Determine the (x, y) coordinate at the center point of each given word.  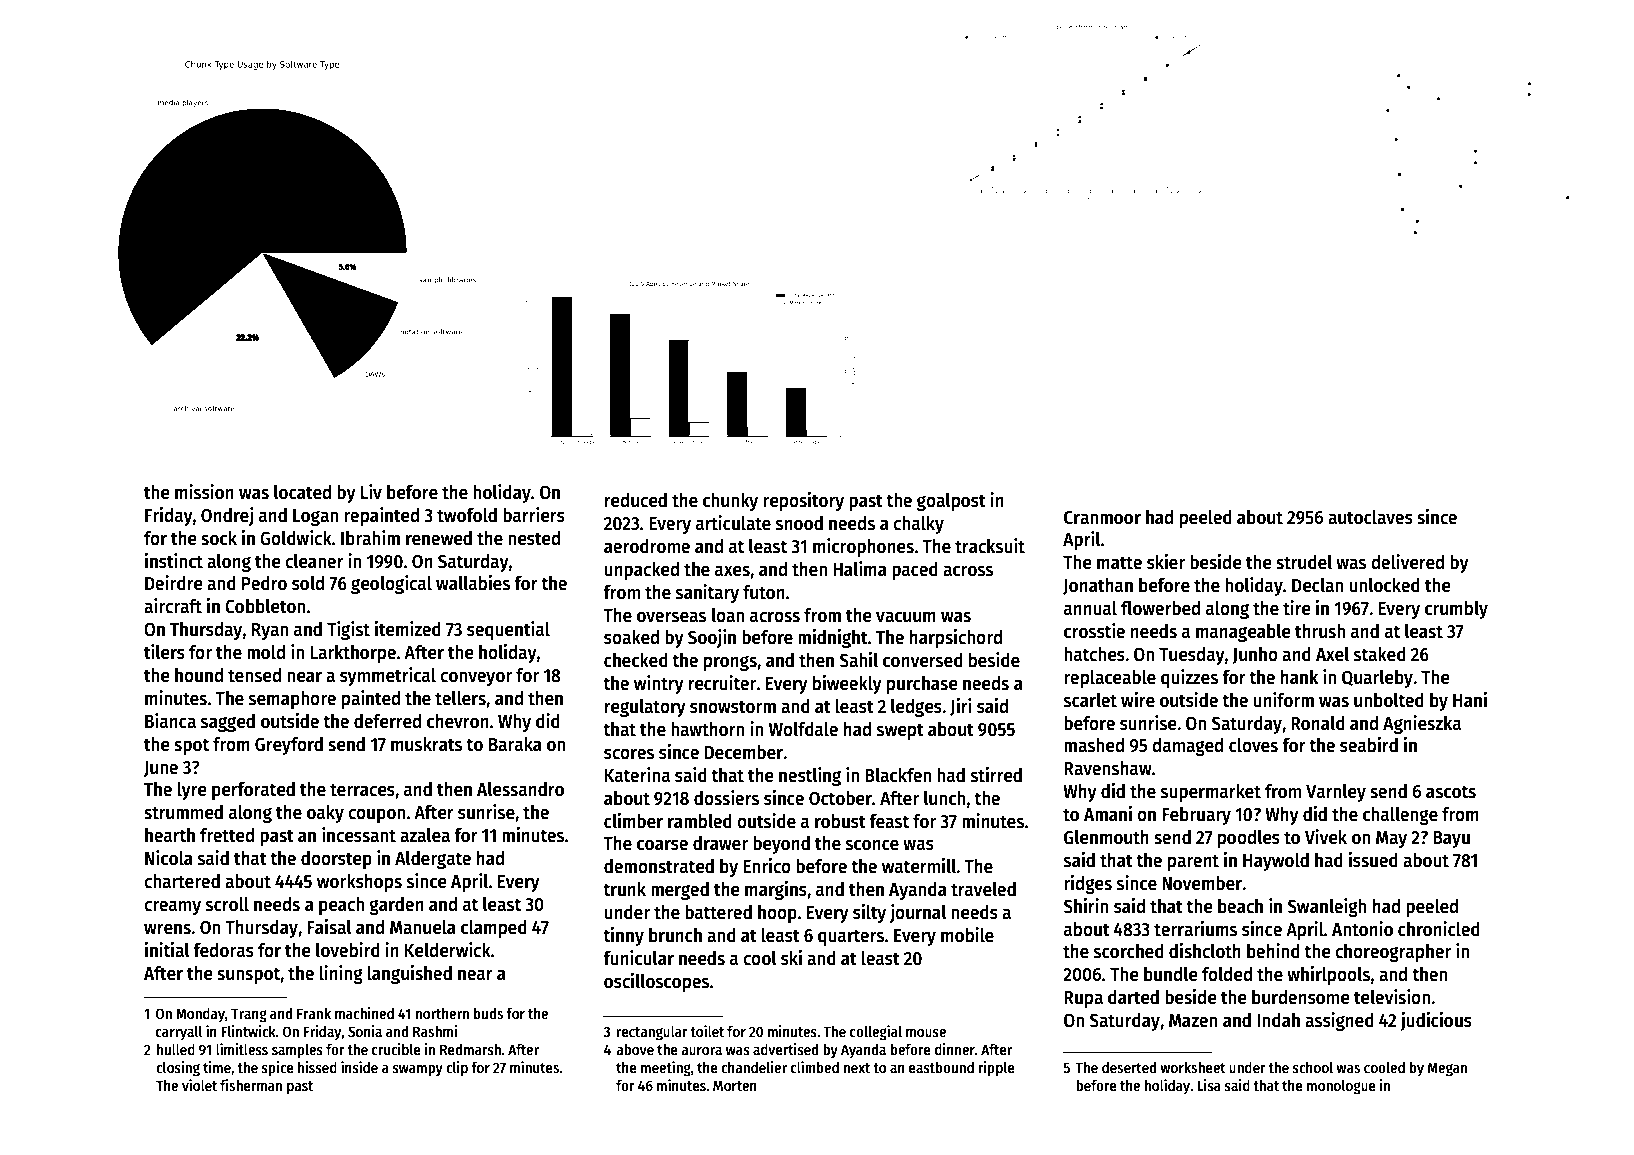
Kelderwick (448, 950)
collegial (876, 1033)
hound (199, 675)
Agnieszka (1422, 724)
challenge (1400, 815)
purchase (922, 685)
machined (364, 1013)
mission (204, 492)
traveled (983, 889)
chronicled (1439, 929)
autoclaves (1370, 517)
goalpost (951, 502)
